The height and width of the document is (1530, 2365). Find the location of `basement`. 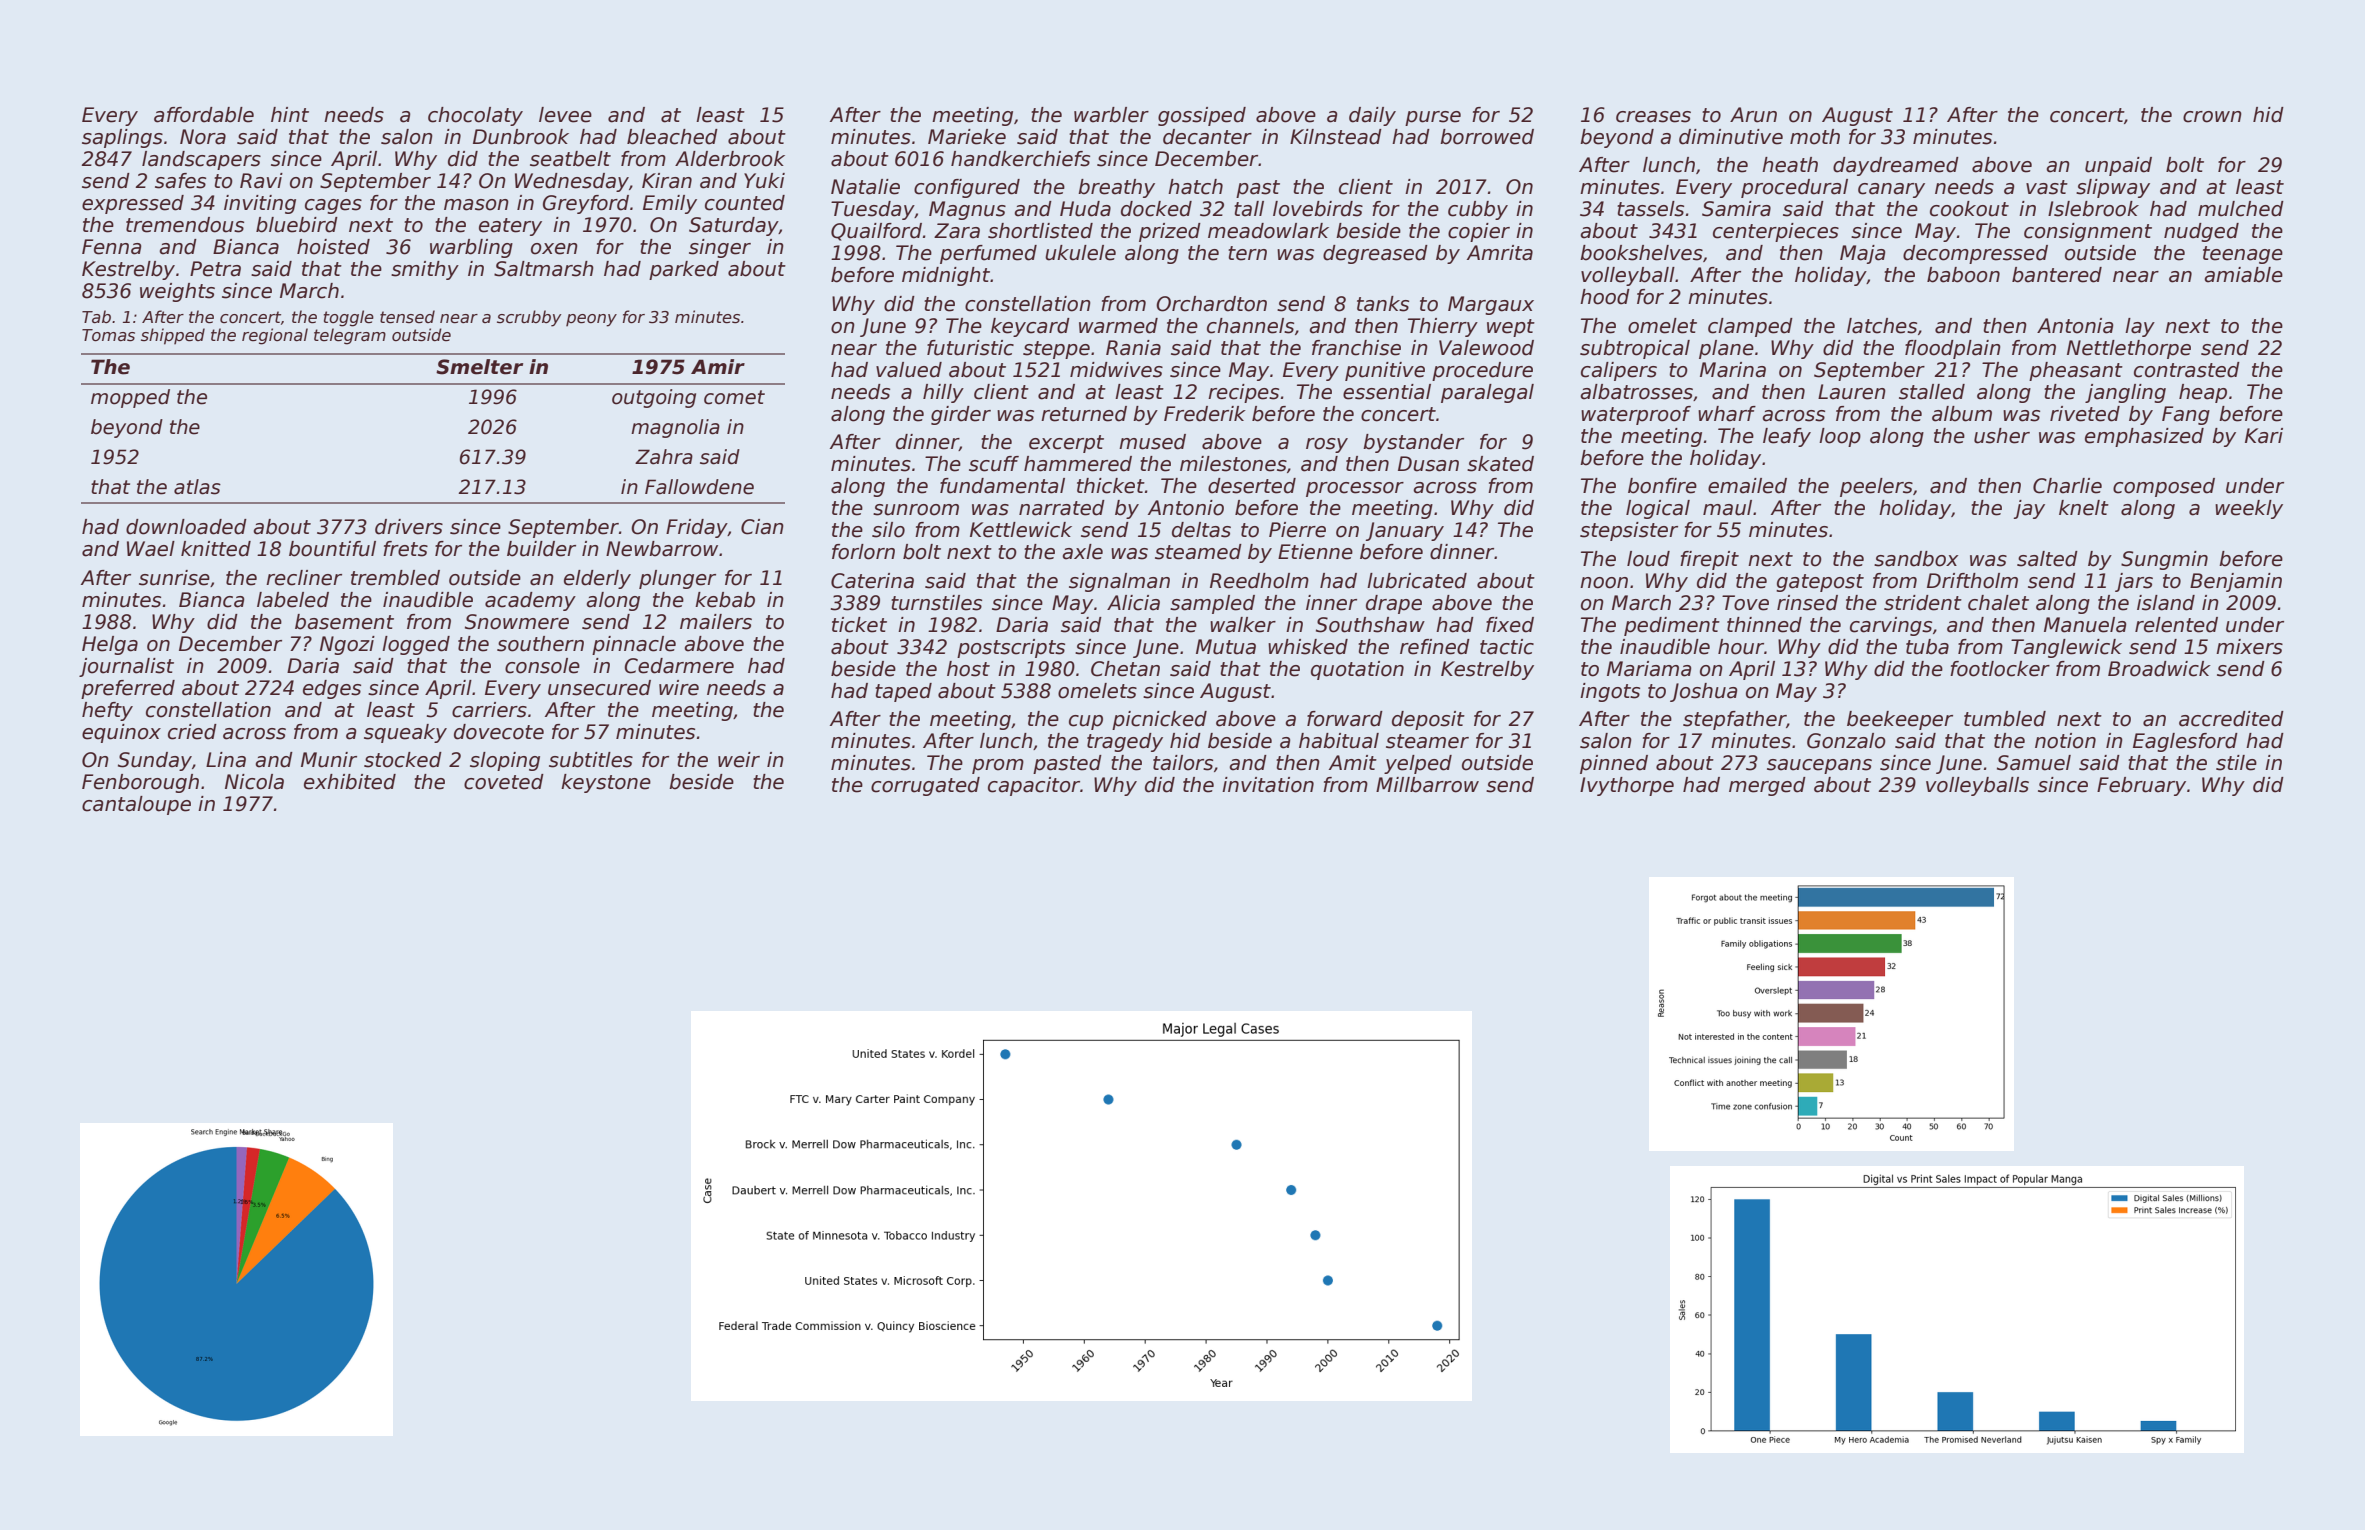

basement is located at coordinates (344, 622).
